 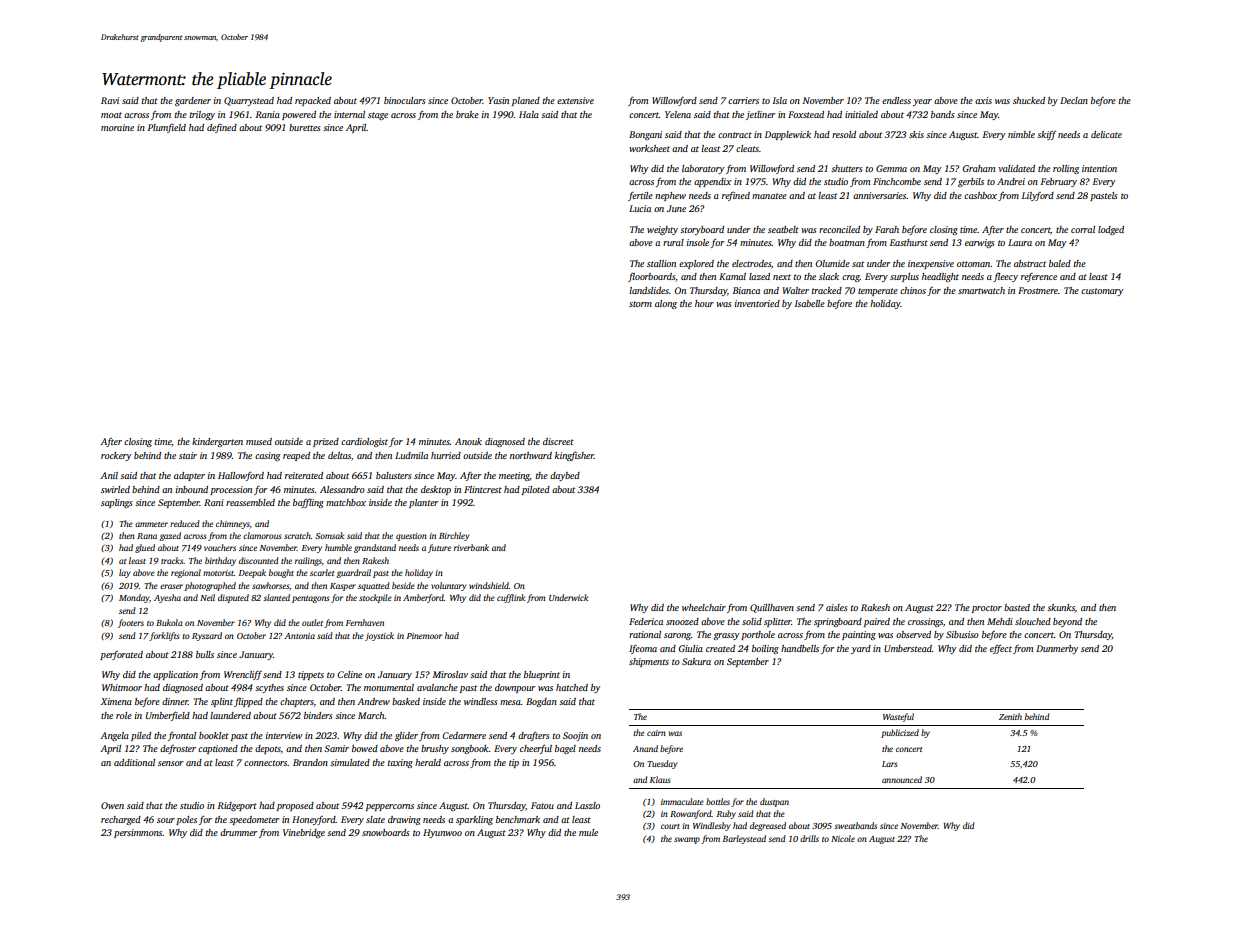 I want to click on Vinebridge, so click(x=304, y=833).
